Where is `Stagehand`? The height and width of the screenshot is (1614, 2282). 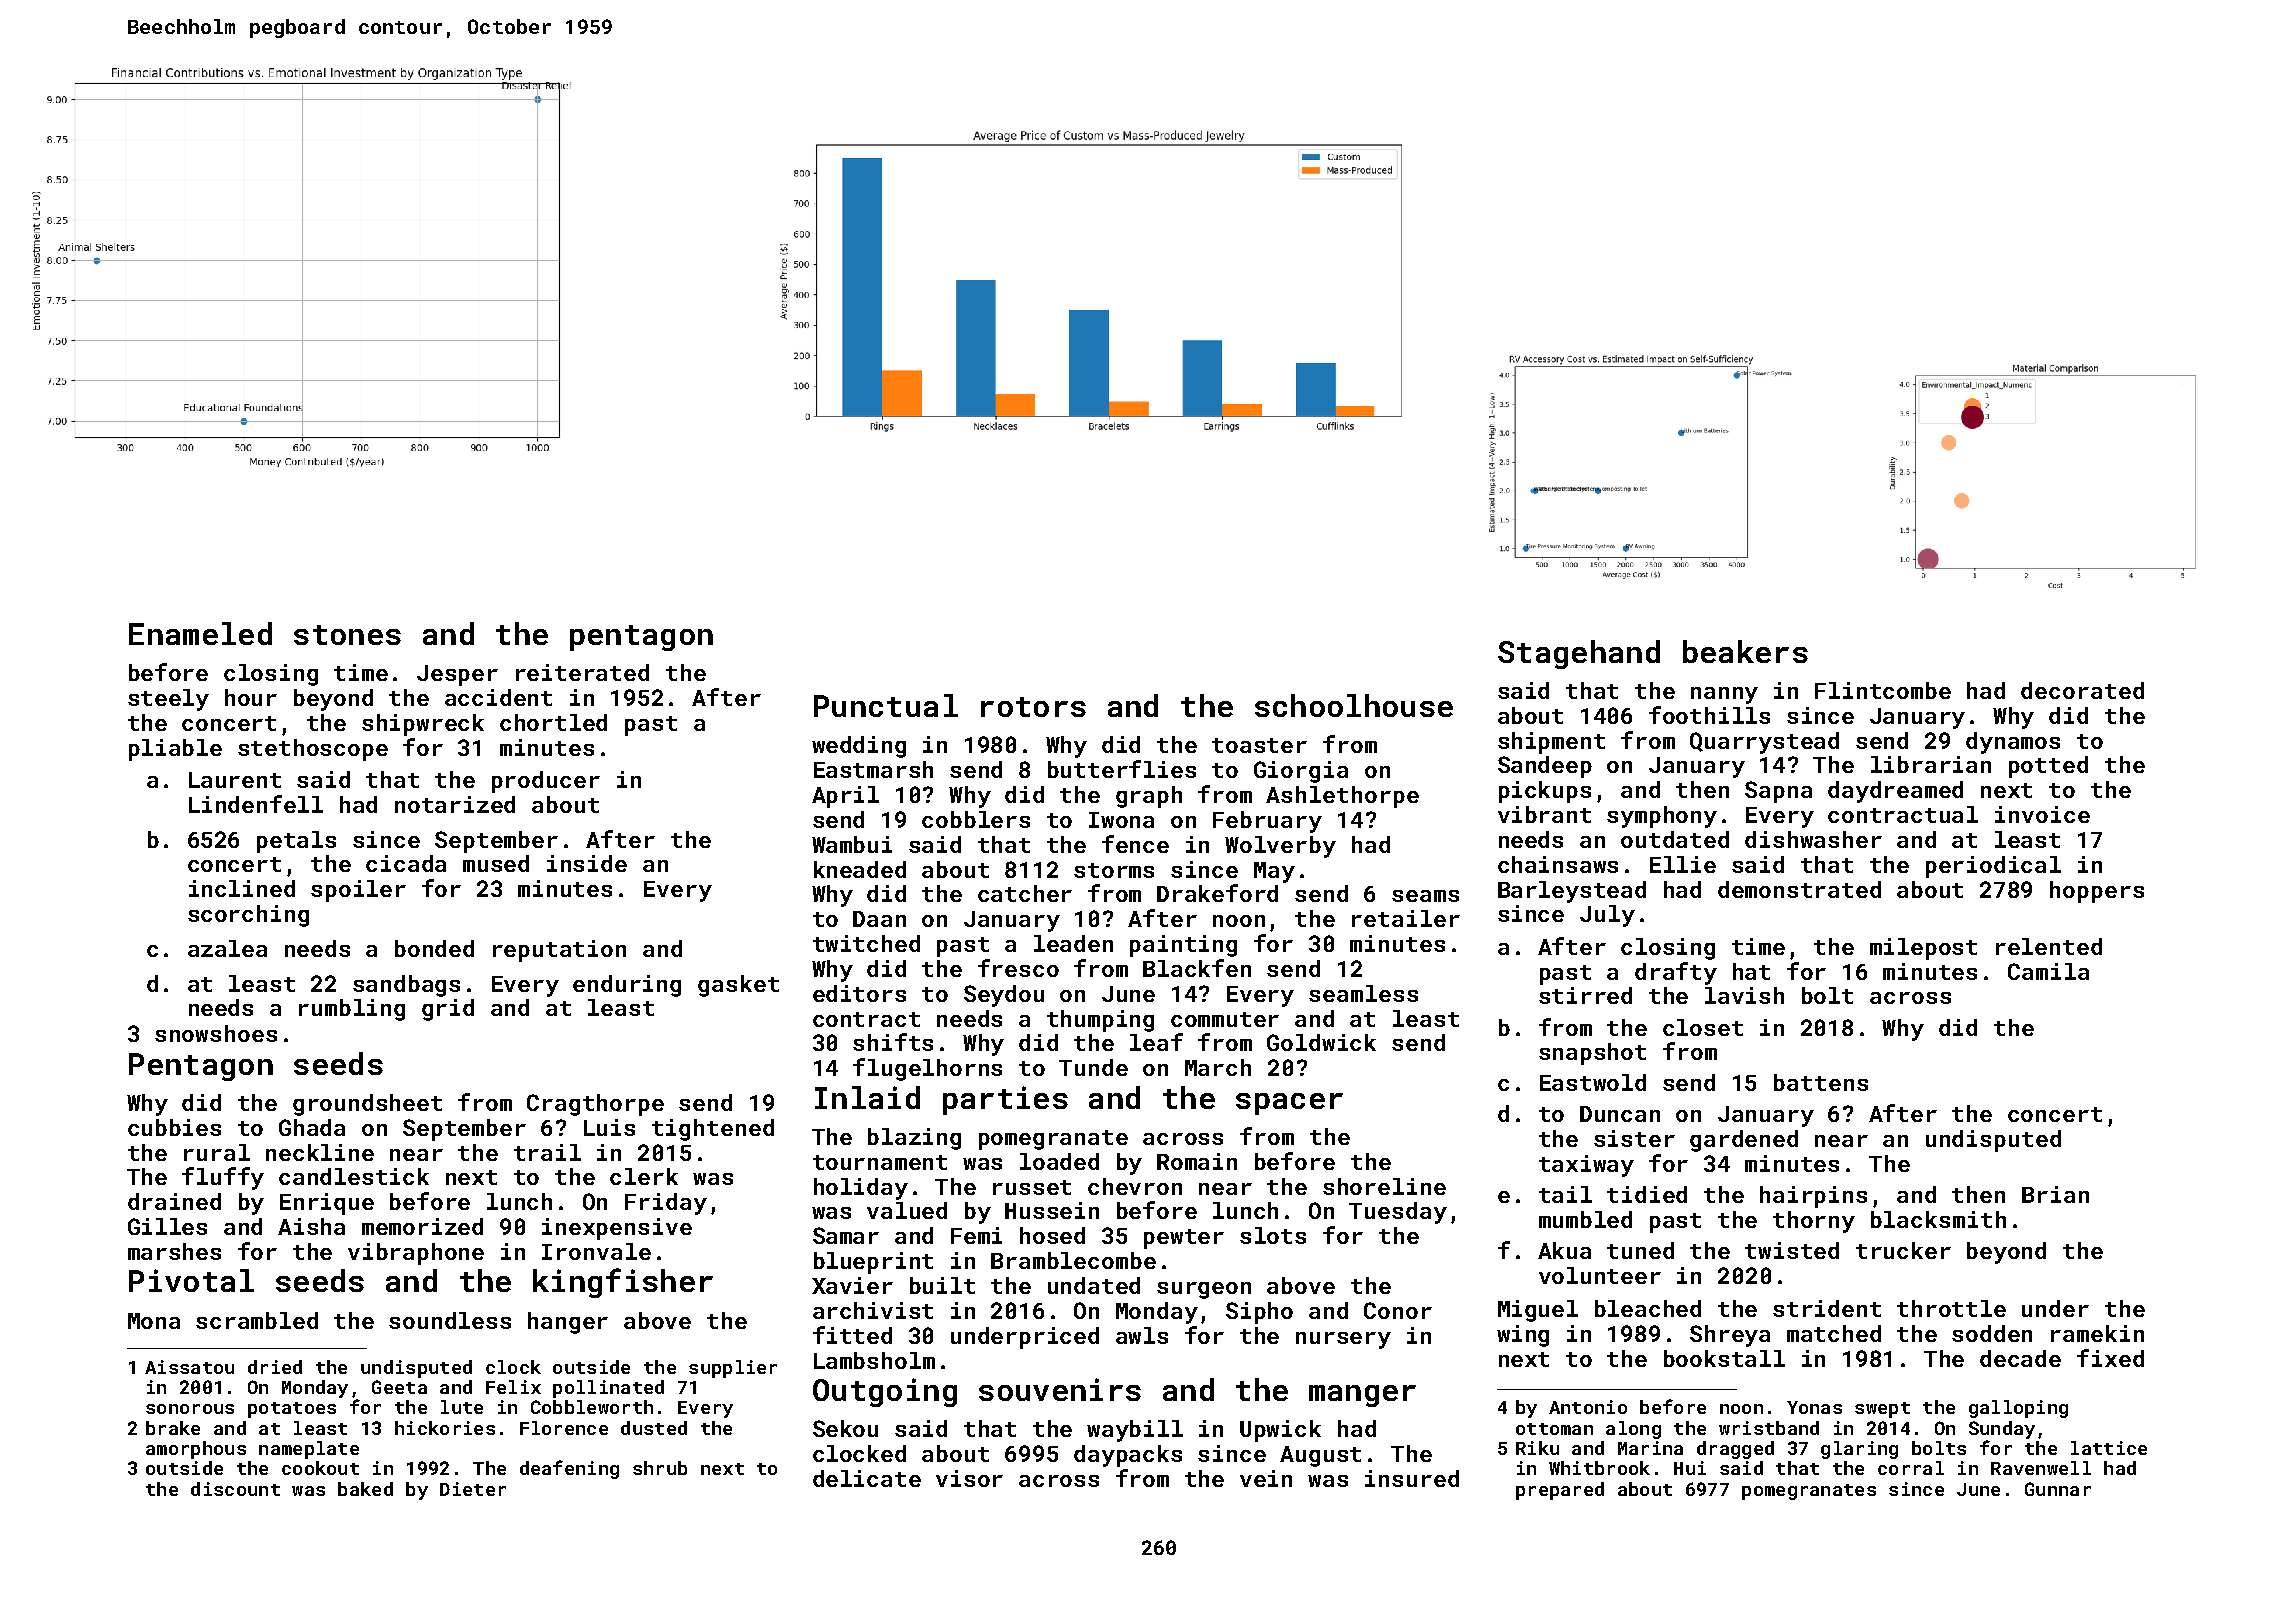 Stagehand is located at coordinates (1579, 654).
